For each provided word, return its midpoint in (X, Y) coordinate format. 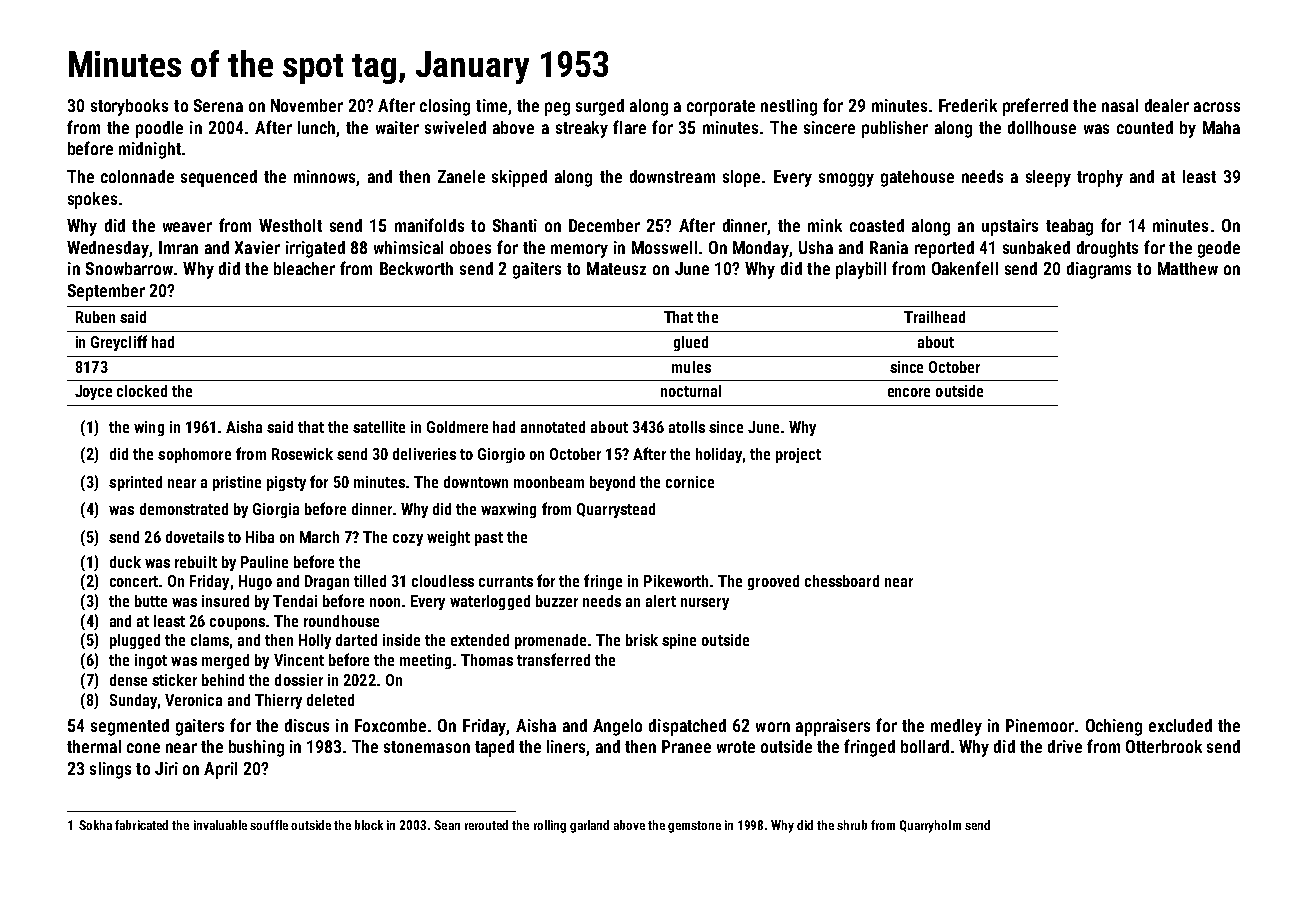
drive (1065, 746)
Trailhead (934, 317)
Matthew (1188, 268)
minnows (324, 176)
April (220, 770)
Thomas (487, 660)
